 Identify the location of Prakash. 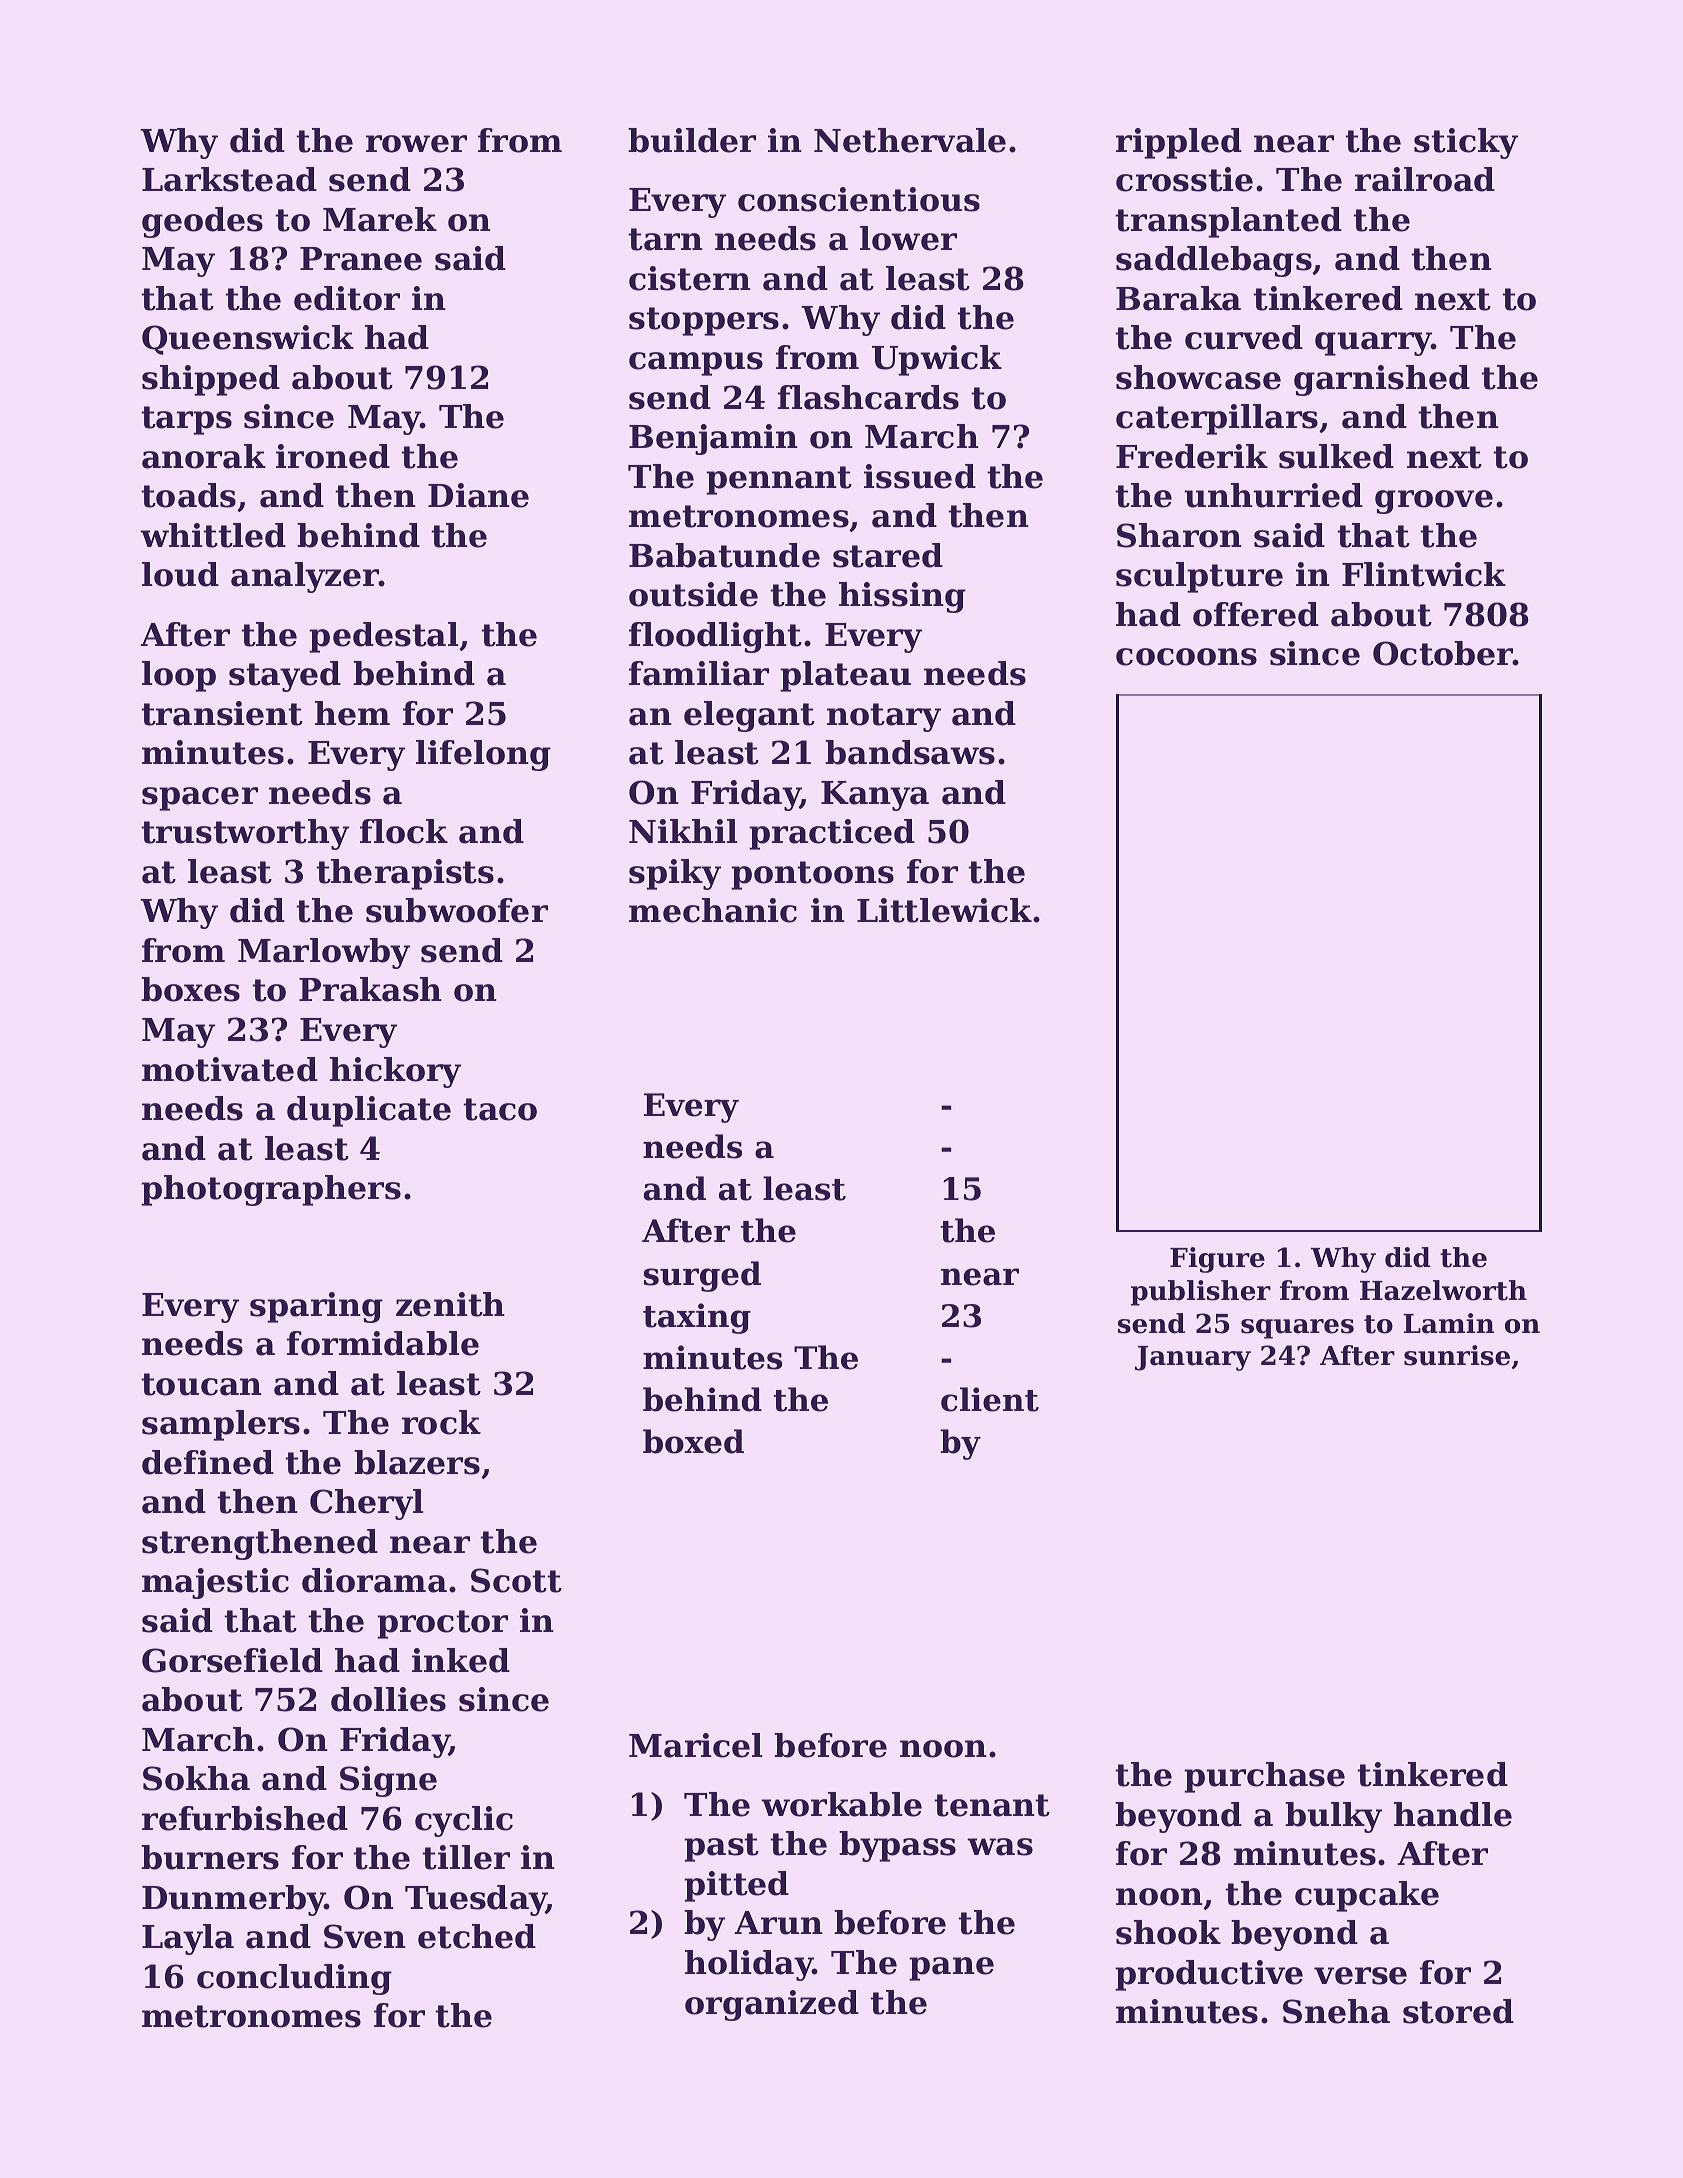
(370, 989).
